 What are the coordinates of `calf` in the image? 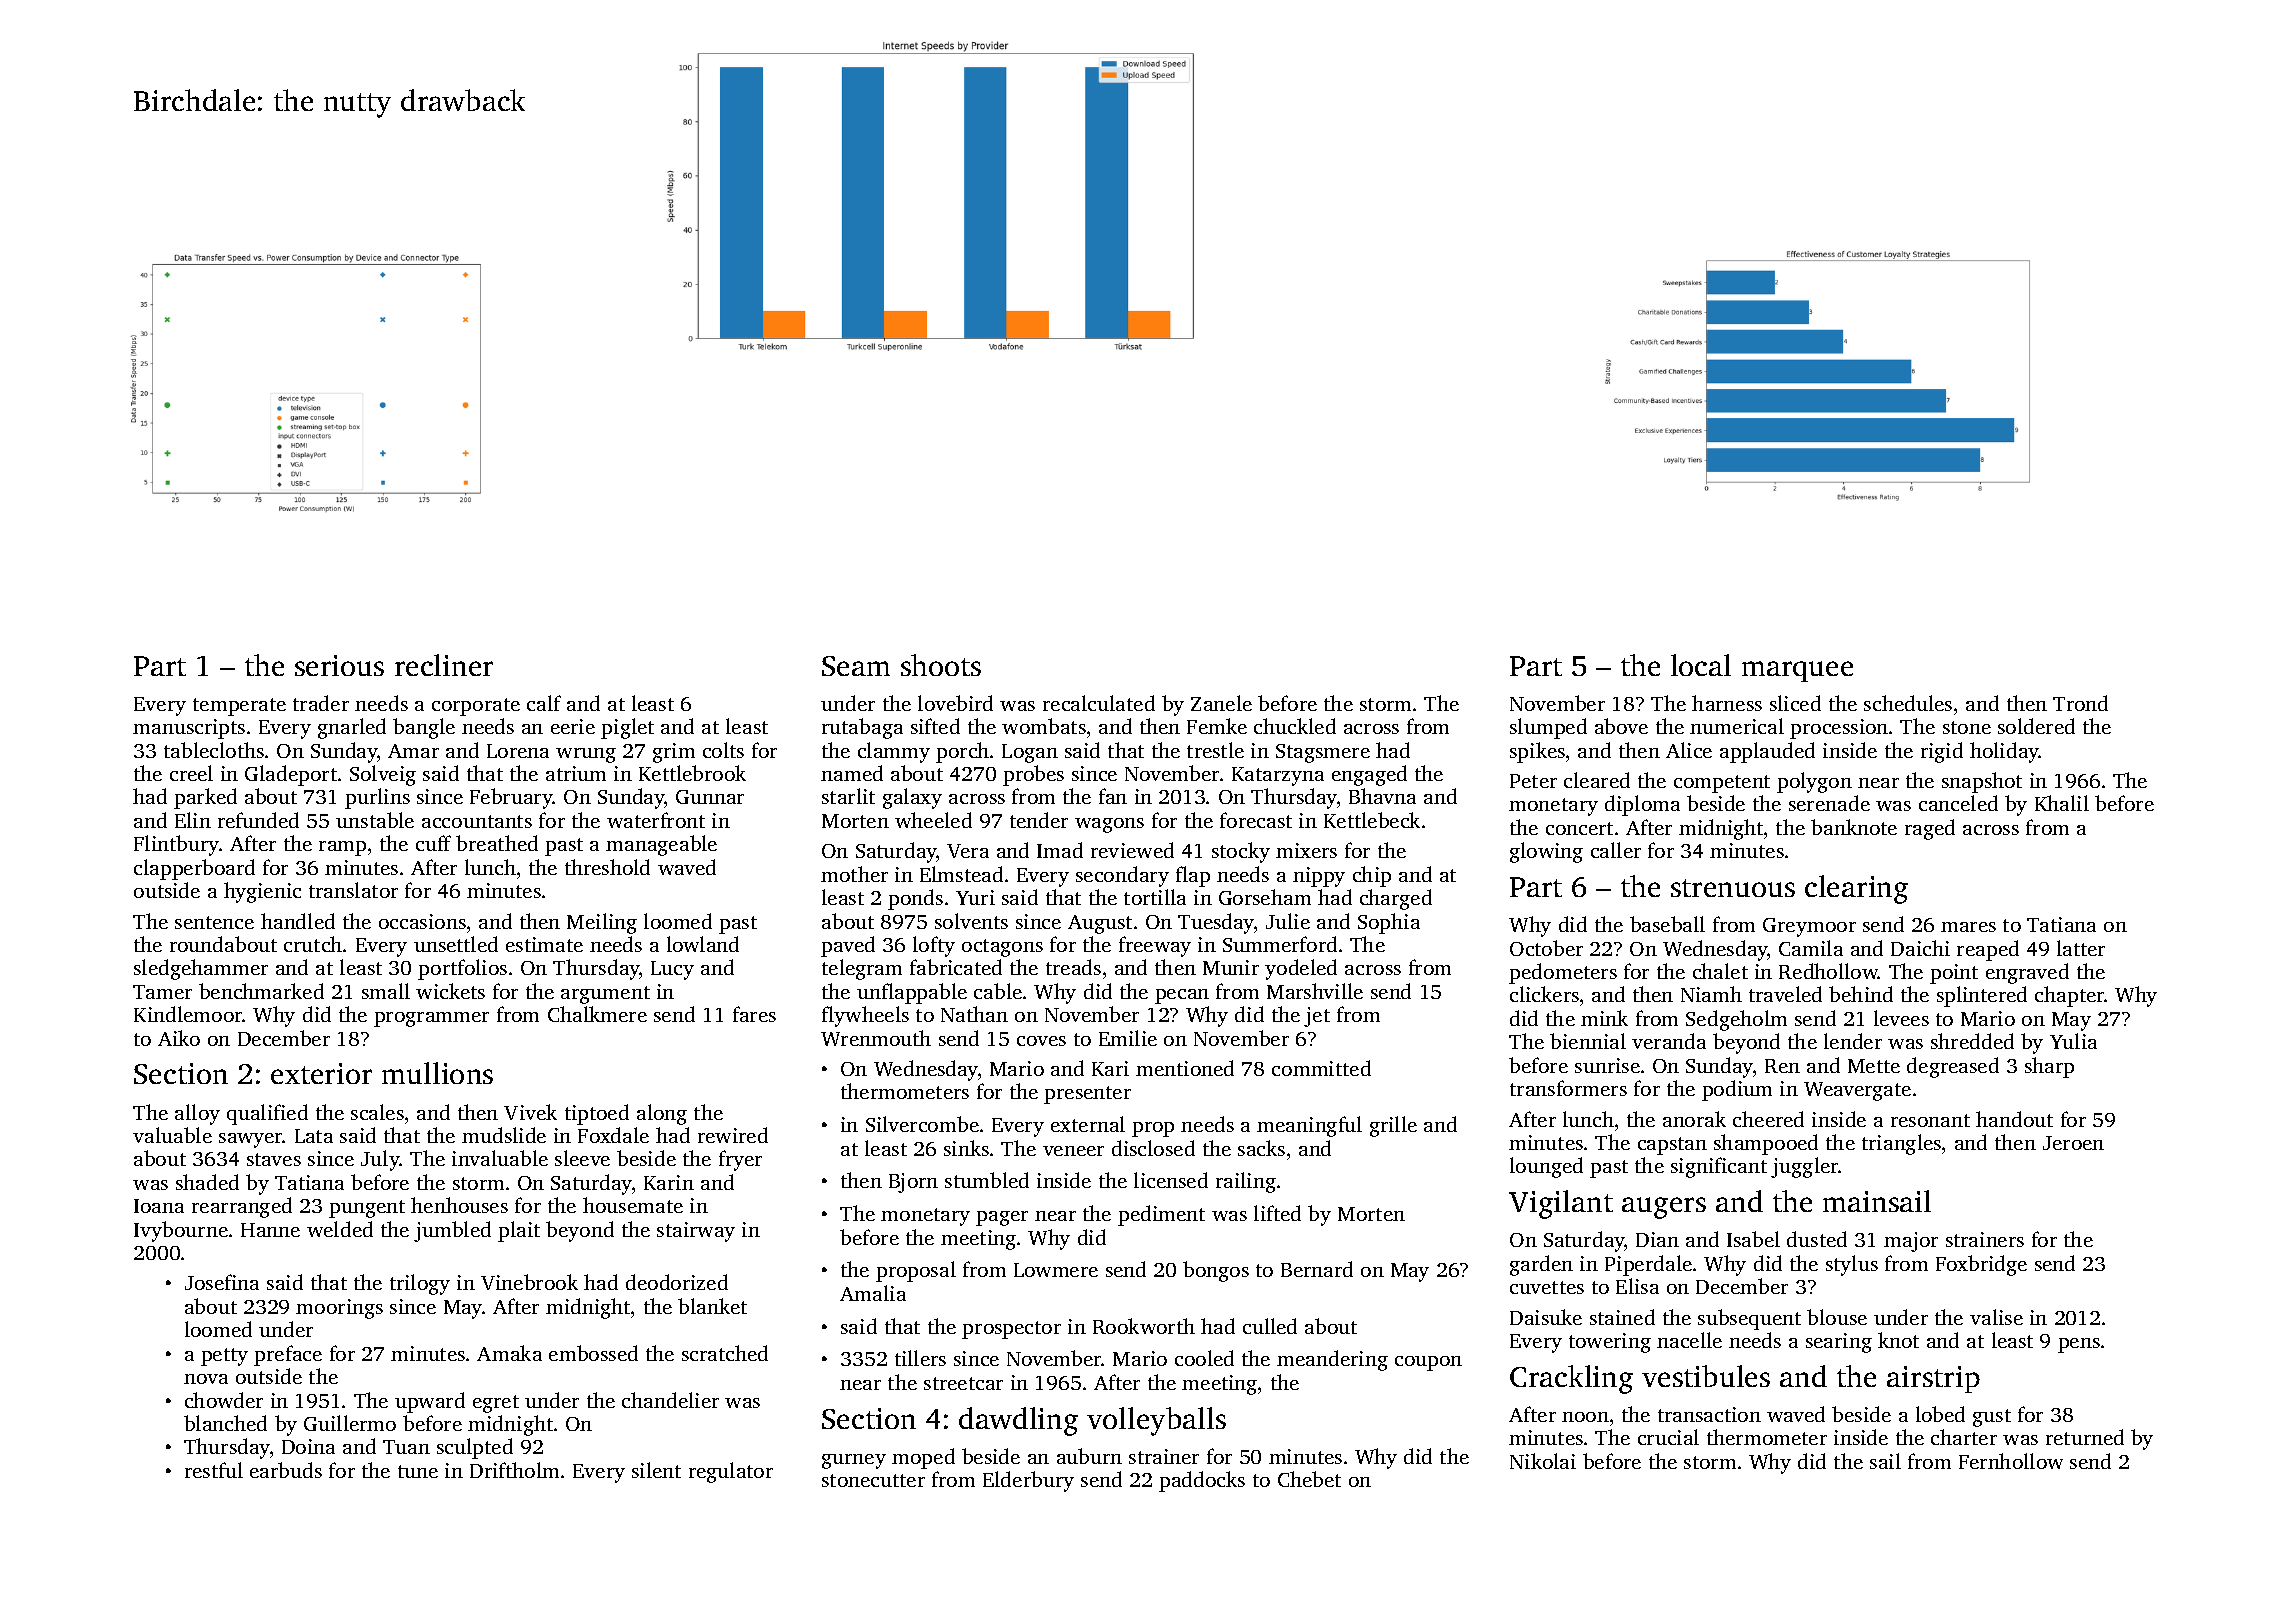 It's located at (544, 703).
